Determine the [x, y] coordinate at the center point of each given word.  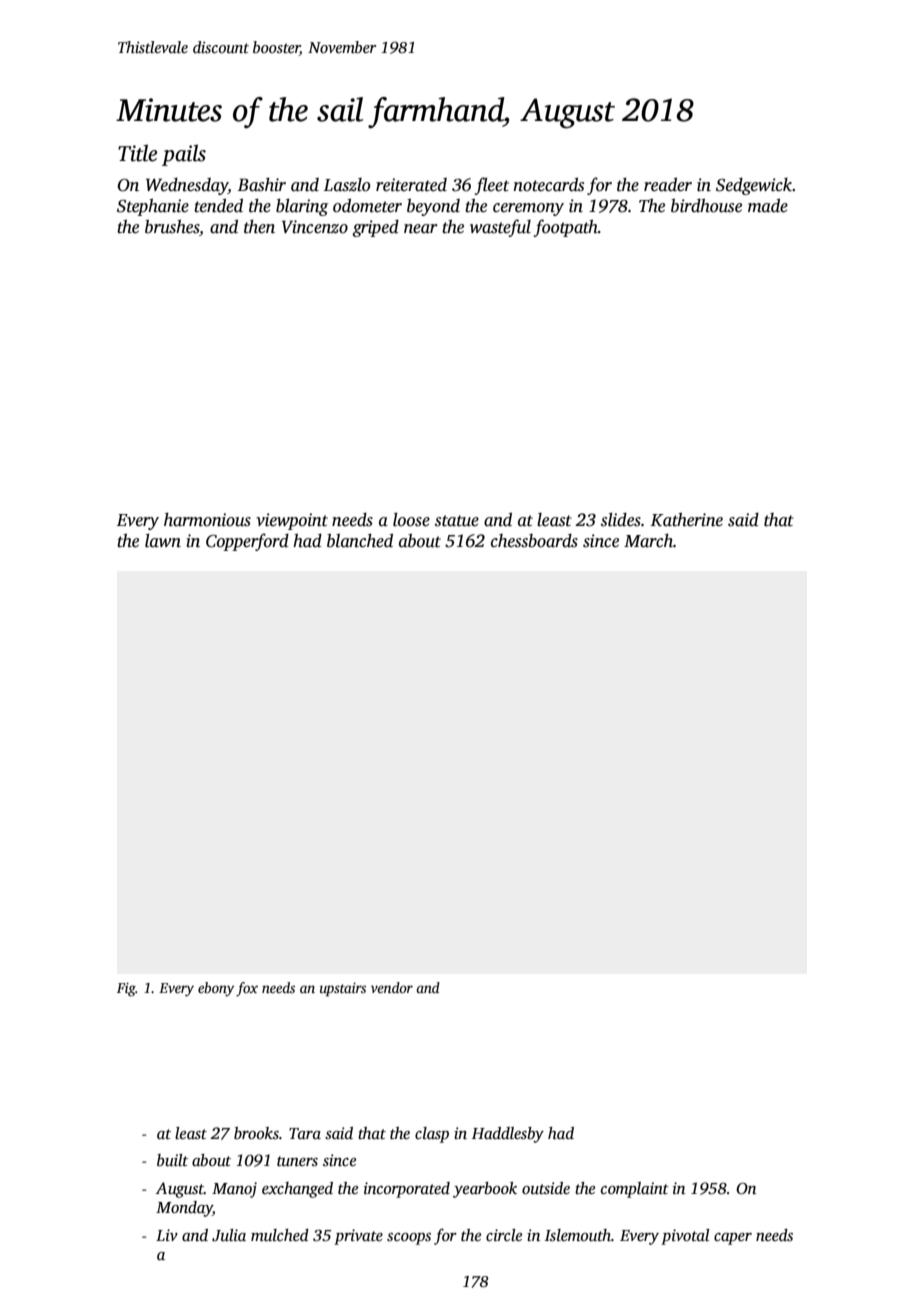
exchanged [297, 1190]
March [648, 541]
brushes [172, 227]
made [768, 206]
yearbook [485, 1190]
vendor [392, 987]
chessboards [534, 541]
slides [621, 520]
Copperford [247, 542]
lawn [163, 541]
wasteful [500, 228]
